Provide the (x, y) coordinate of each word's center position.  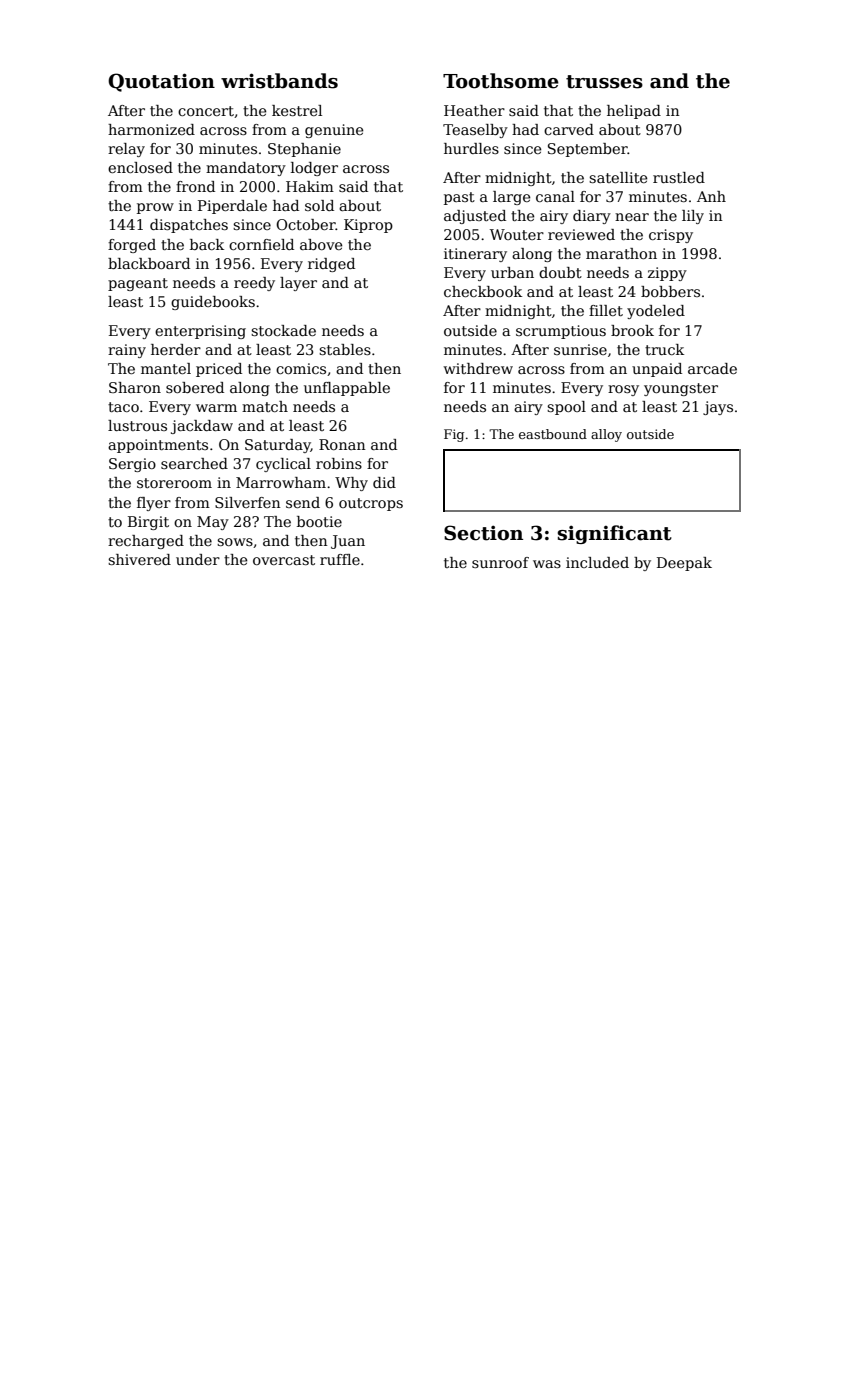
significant (615, 534)
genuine (334, 131)
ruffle (340, 559)
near (632, 217)
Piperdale (232, 207)
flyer (154, 504)
